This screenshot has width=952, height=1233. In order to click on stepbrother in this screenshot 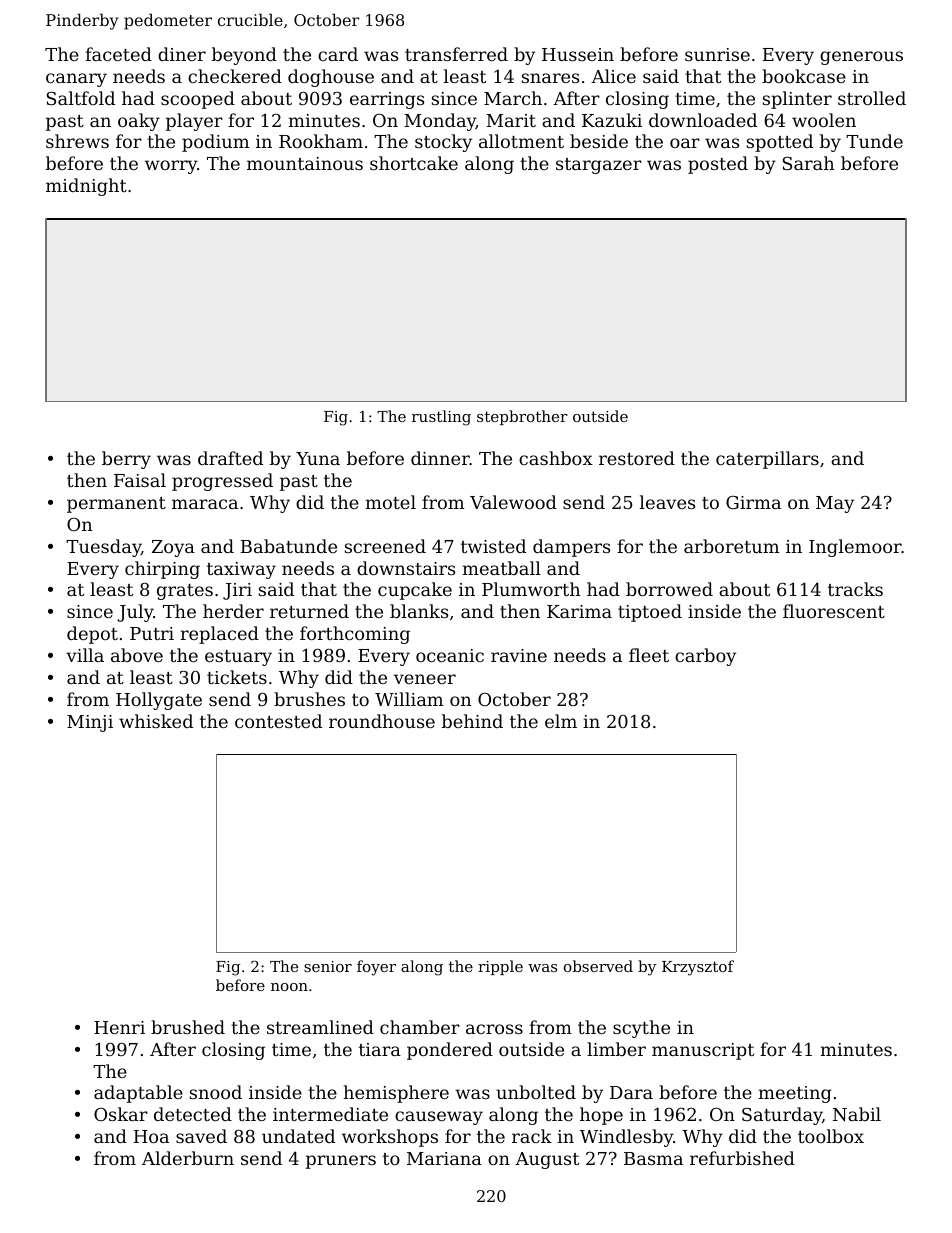, I will do `click(522, 417)`.
